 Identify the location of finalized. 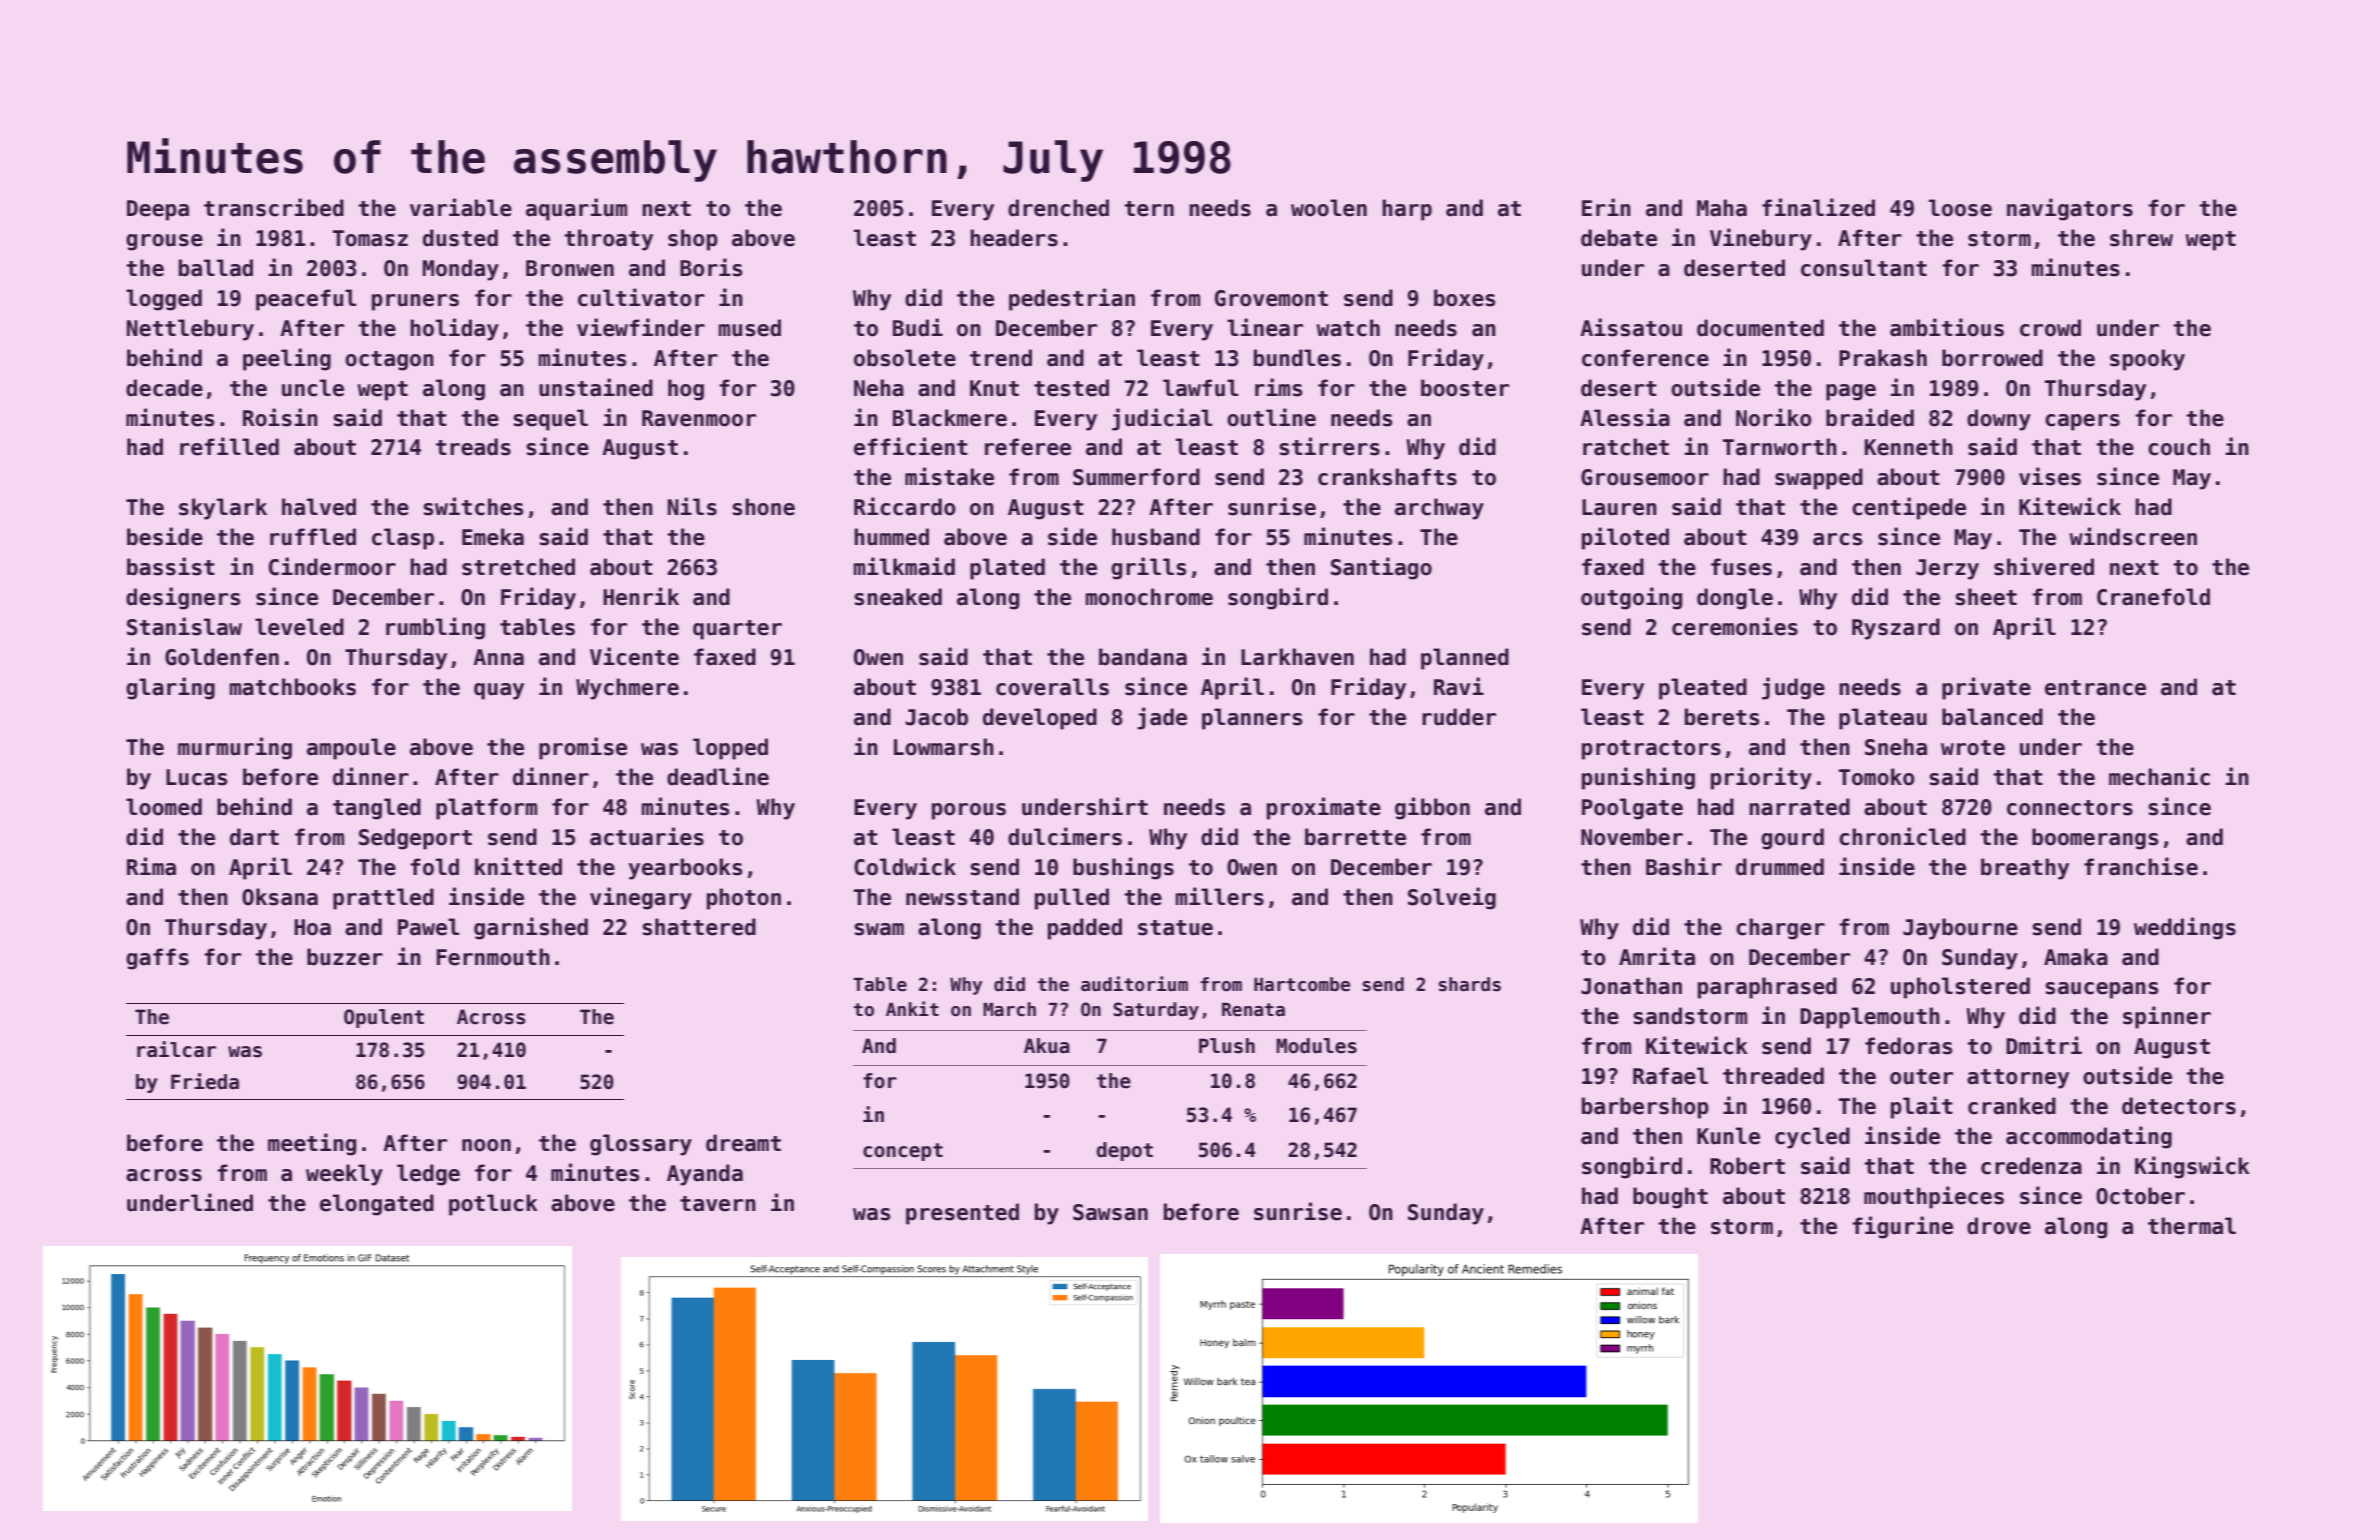
(1818, 207).
